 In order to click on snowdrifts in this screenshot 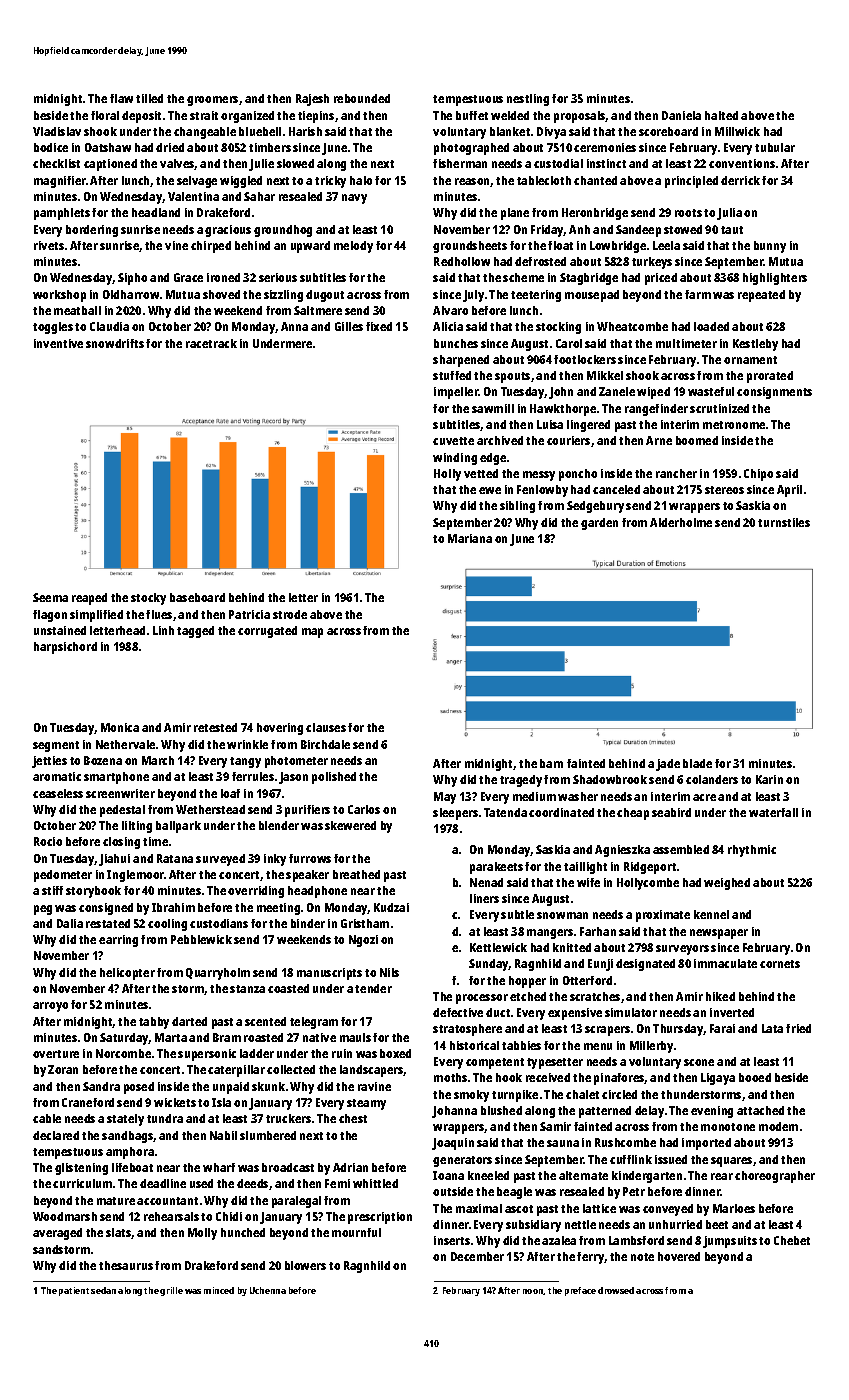, I will do `click(115, 343)`.
